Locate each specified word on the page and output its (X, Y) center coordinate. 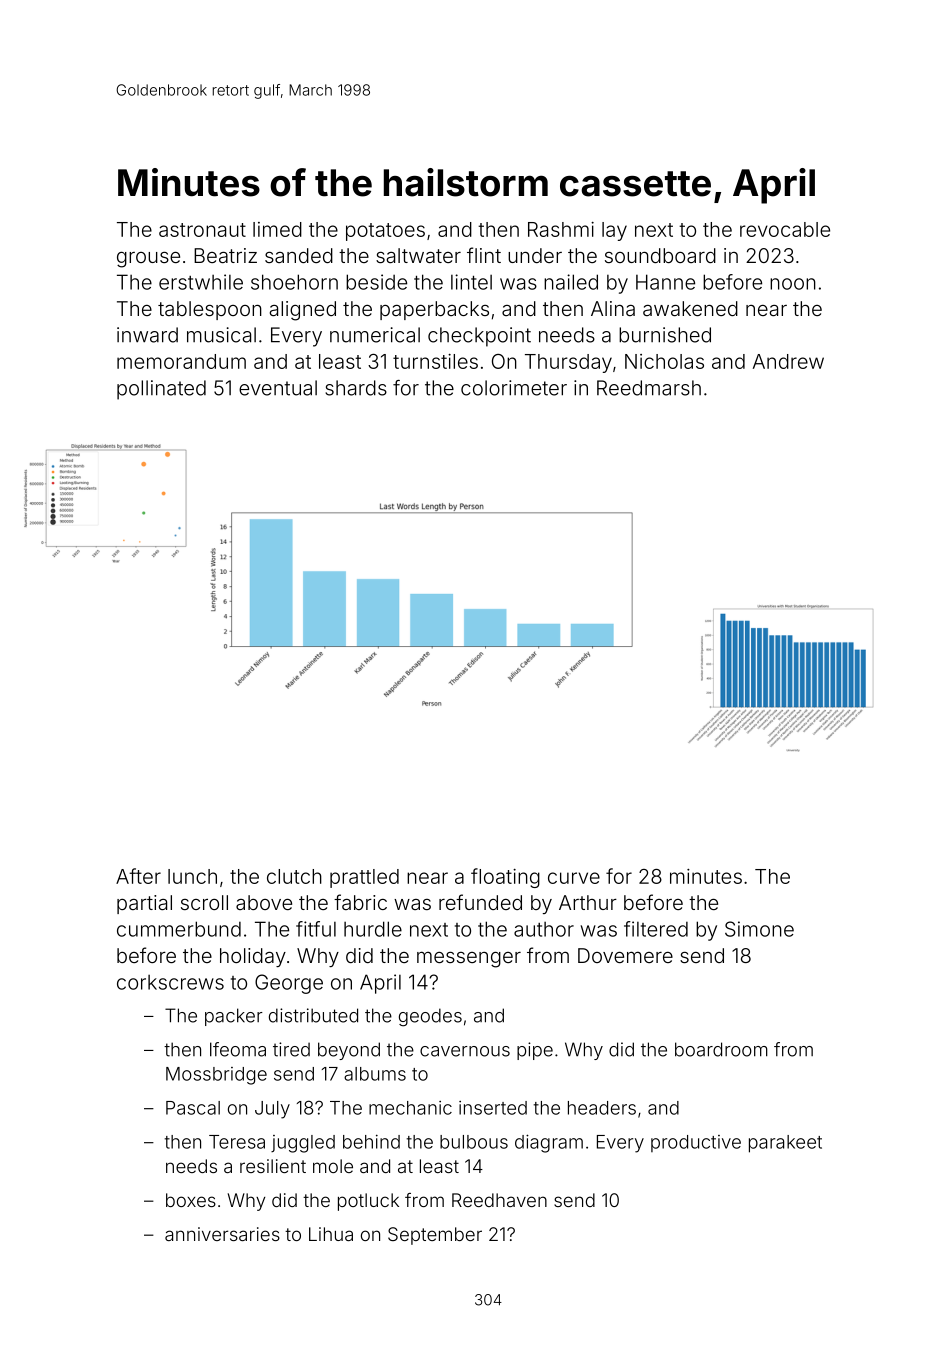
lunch (192, 876)
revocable (785, 229)
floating (505, 878)
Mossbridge (216, 1076)
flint (484, 255)
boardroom (721, 1049)
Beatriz (225, 255)
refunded (480, 902)
